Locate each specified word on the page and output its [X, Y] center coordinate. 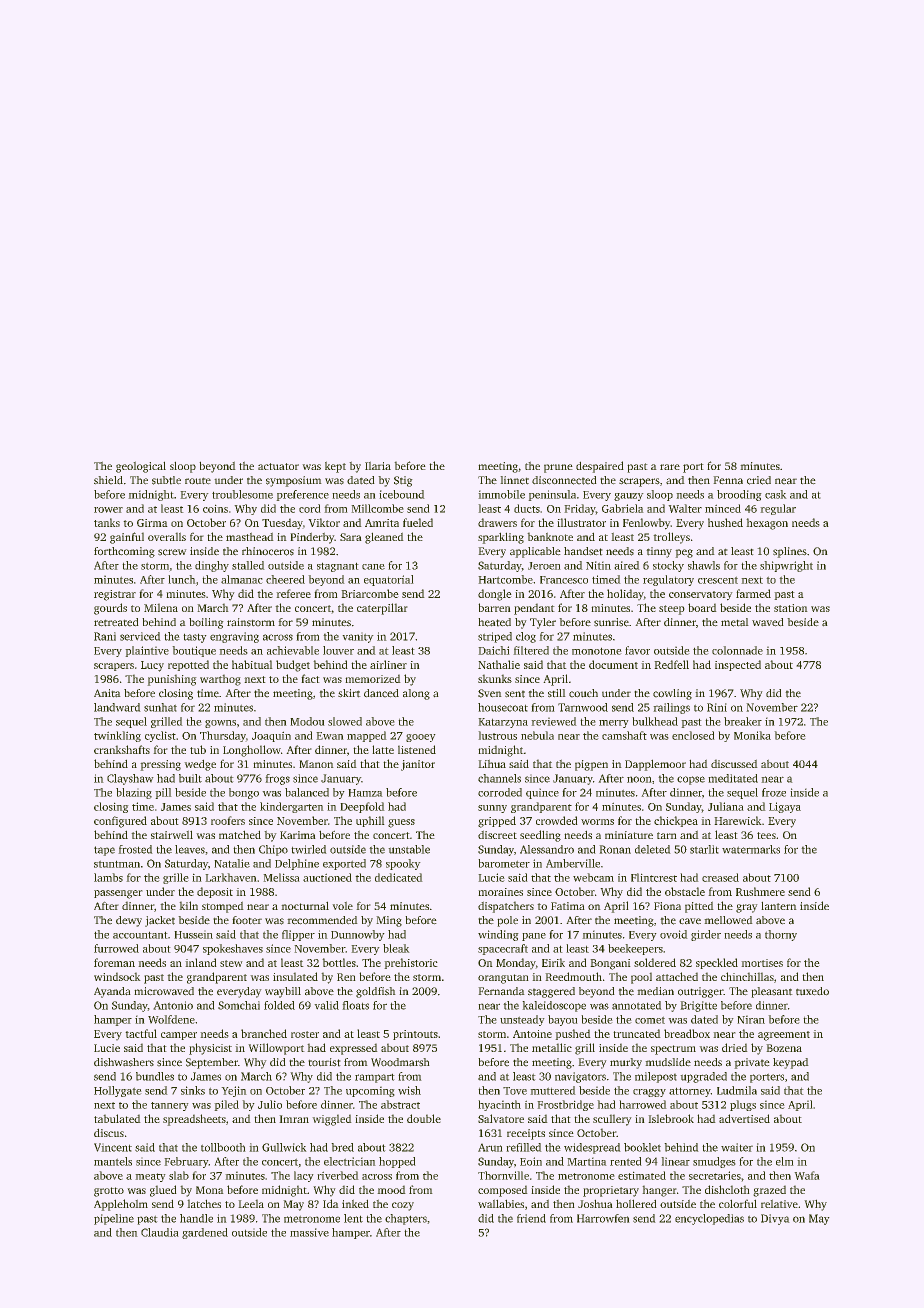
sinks [193, 1090]
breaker [743, 721]
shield [108, 480]
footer [247, 920]
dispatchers [506, 907]
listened [417, 749]
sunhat [160, 707]
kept [335, 467]
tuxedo [812, 991]
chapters [406, 1219]
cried [759, 480]
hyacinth [499, 1105]
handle [196, 1218]
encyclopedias [709, 1219]
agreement [784, 1036]
